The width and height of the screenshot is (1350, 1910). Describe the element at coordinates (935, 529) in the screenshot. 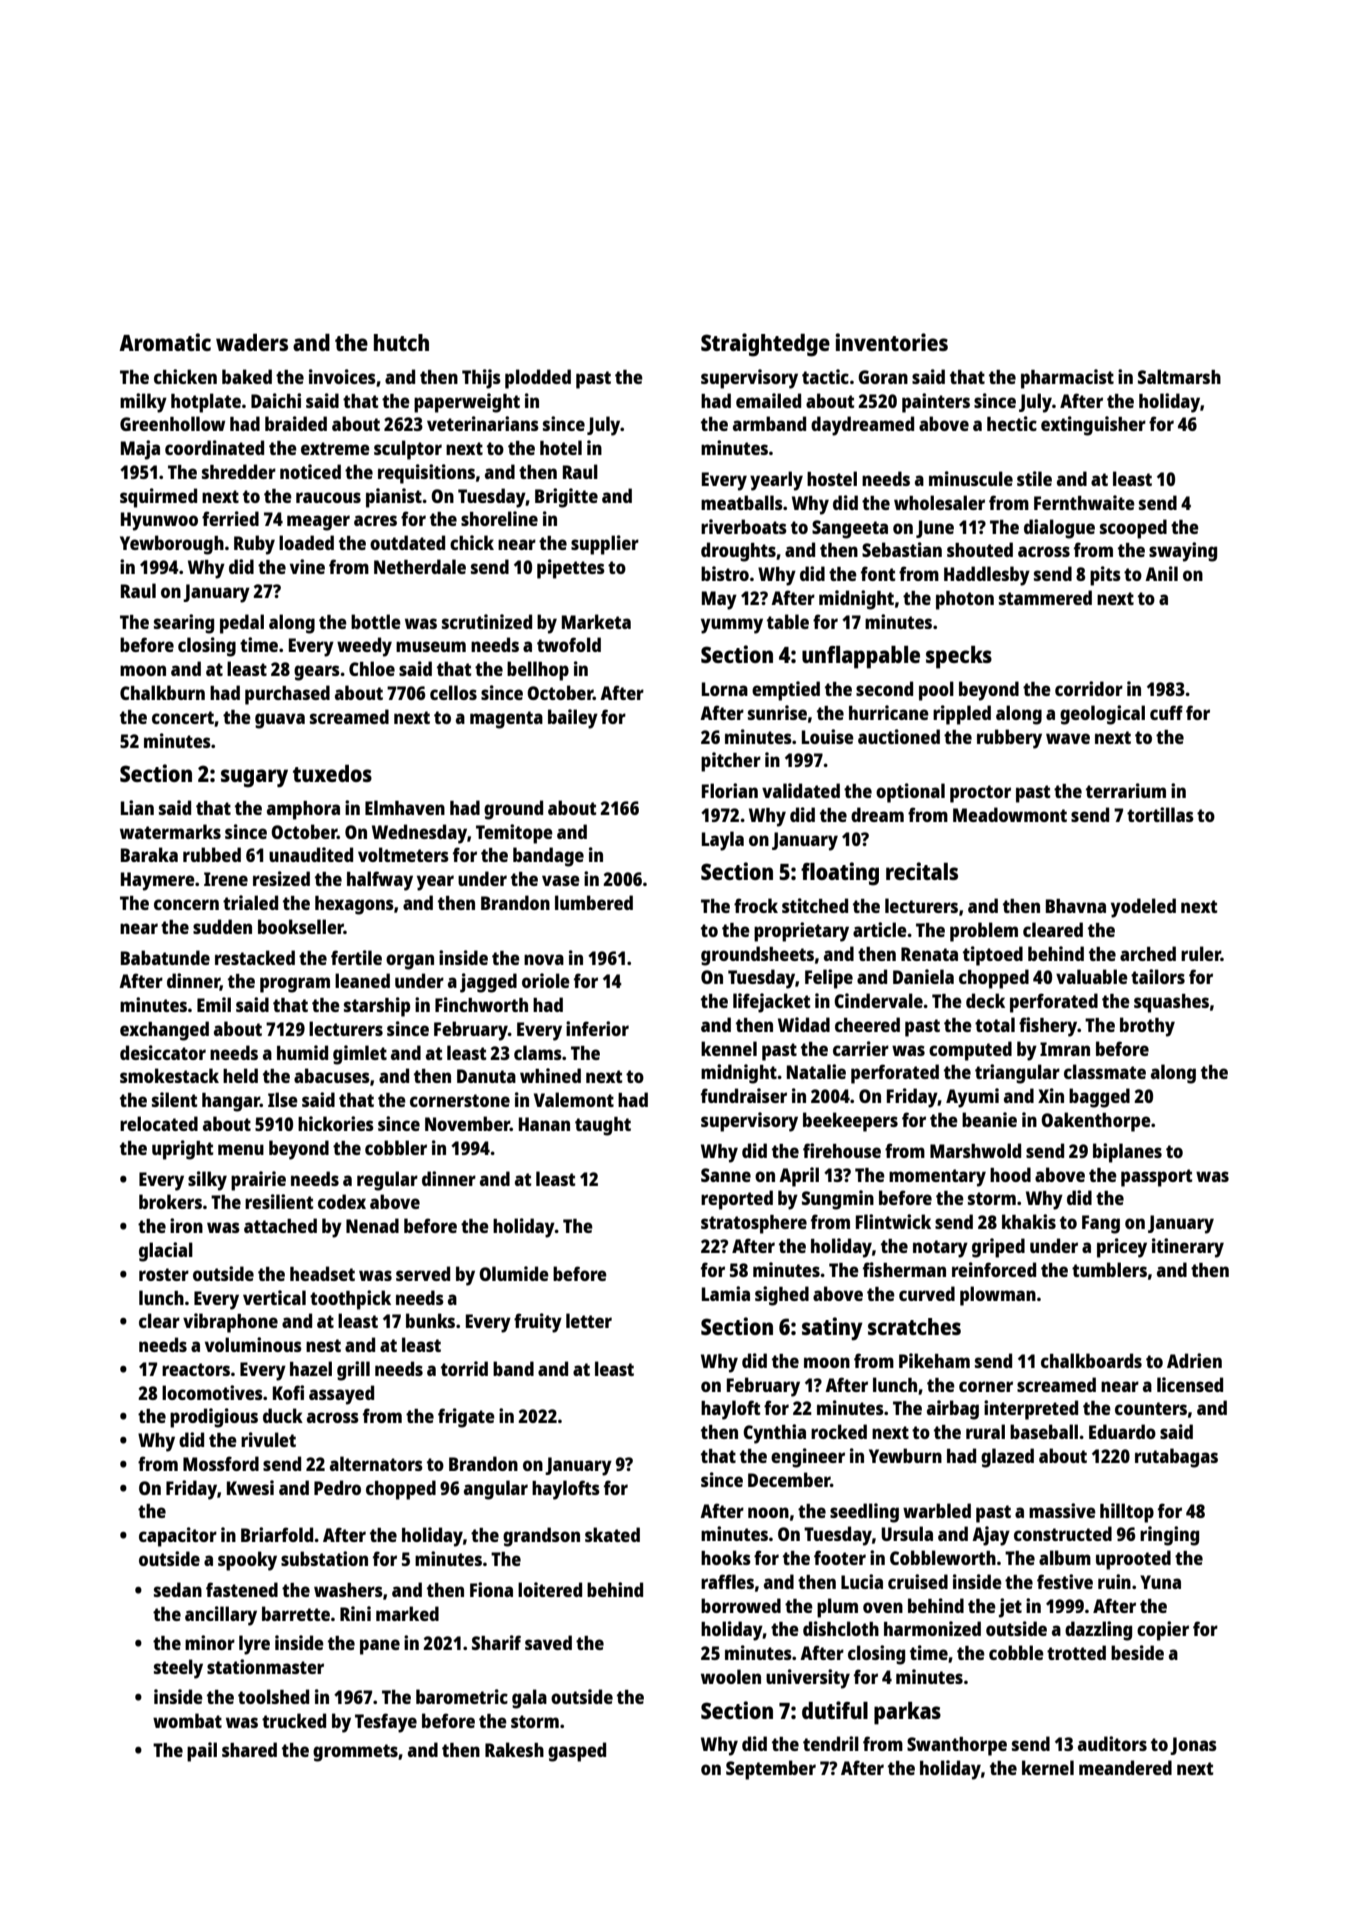

I see `June` at that location.
